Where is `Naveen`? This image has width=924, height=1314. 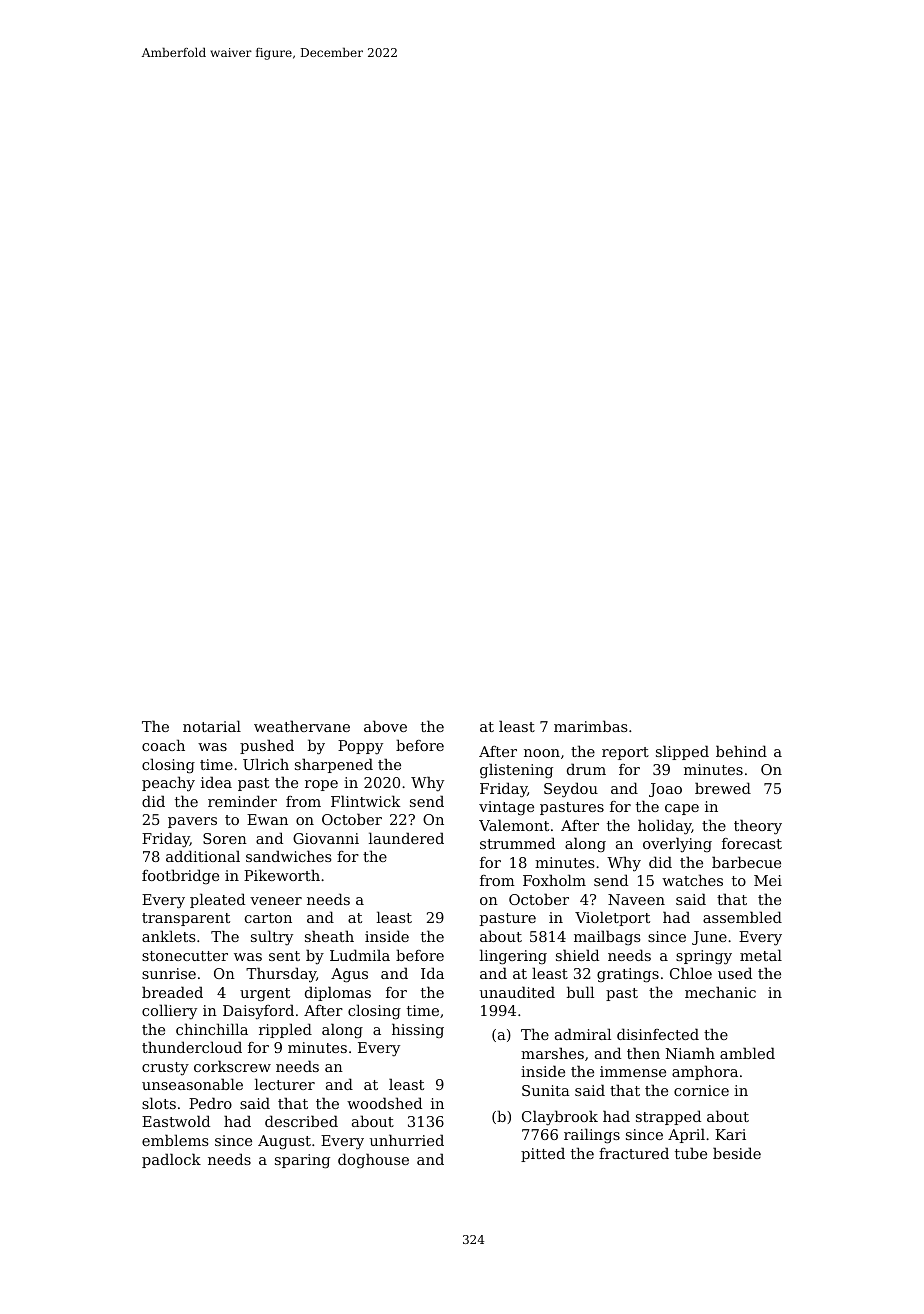
Naveen is located at coordinates (636, 899).
